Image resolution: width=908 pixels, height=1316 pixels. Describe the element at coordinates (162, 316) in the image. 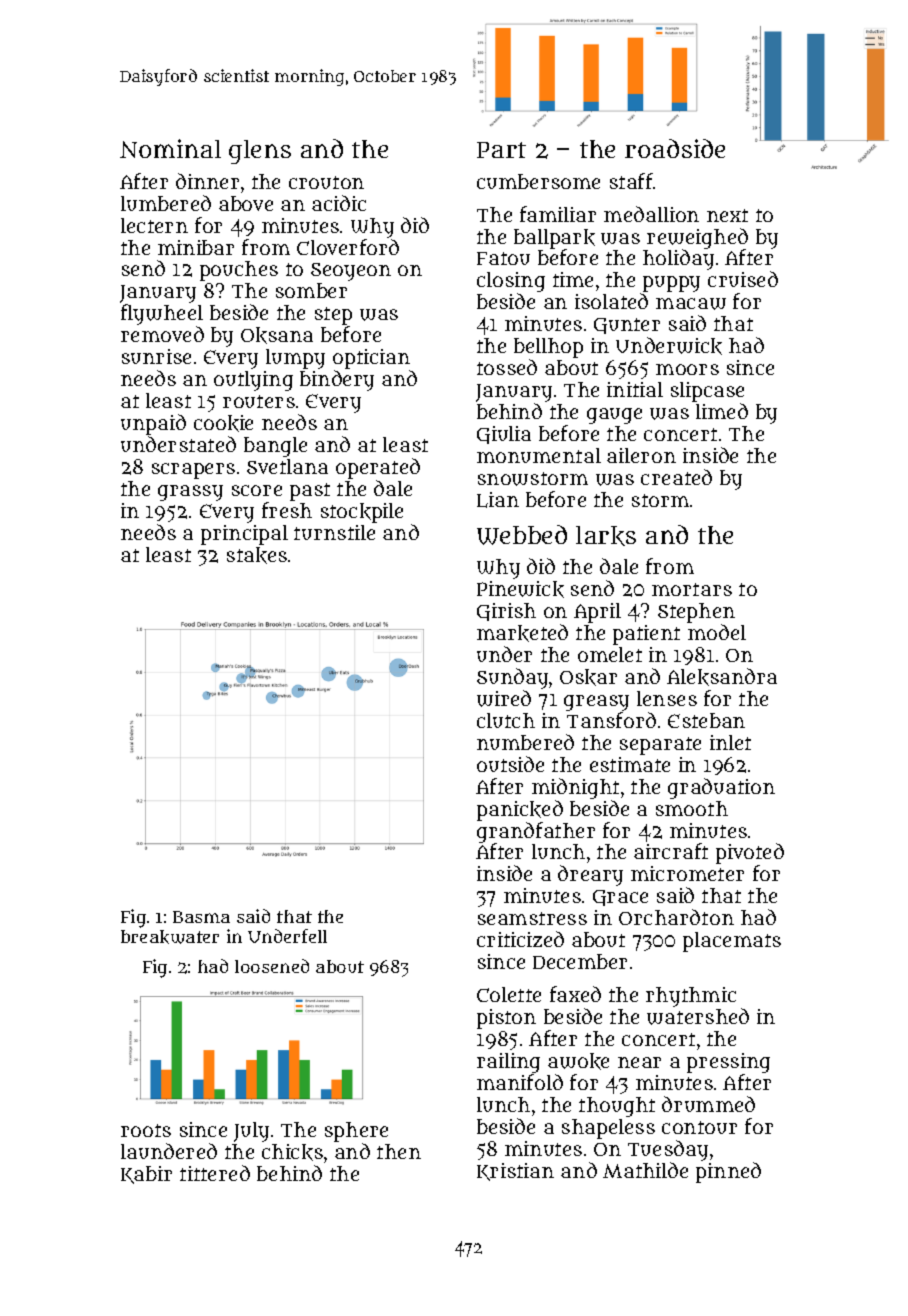

I see `flywheel` at that location.
